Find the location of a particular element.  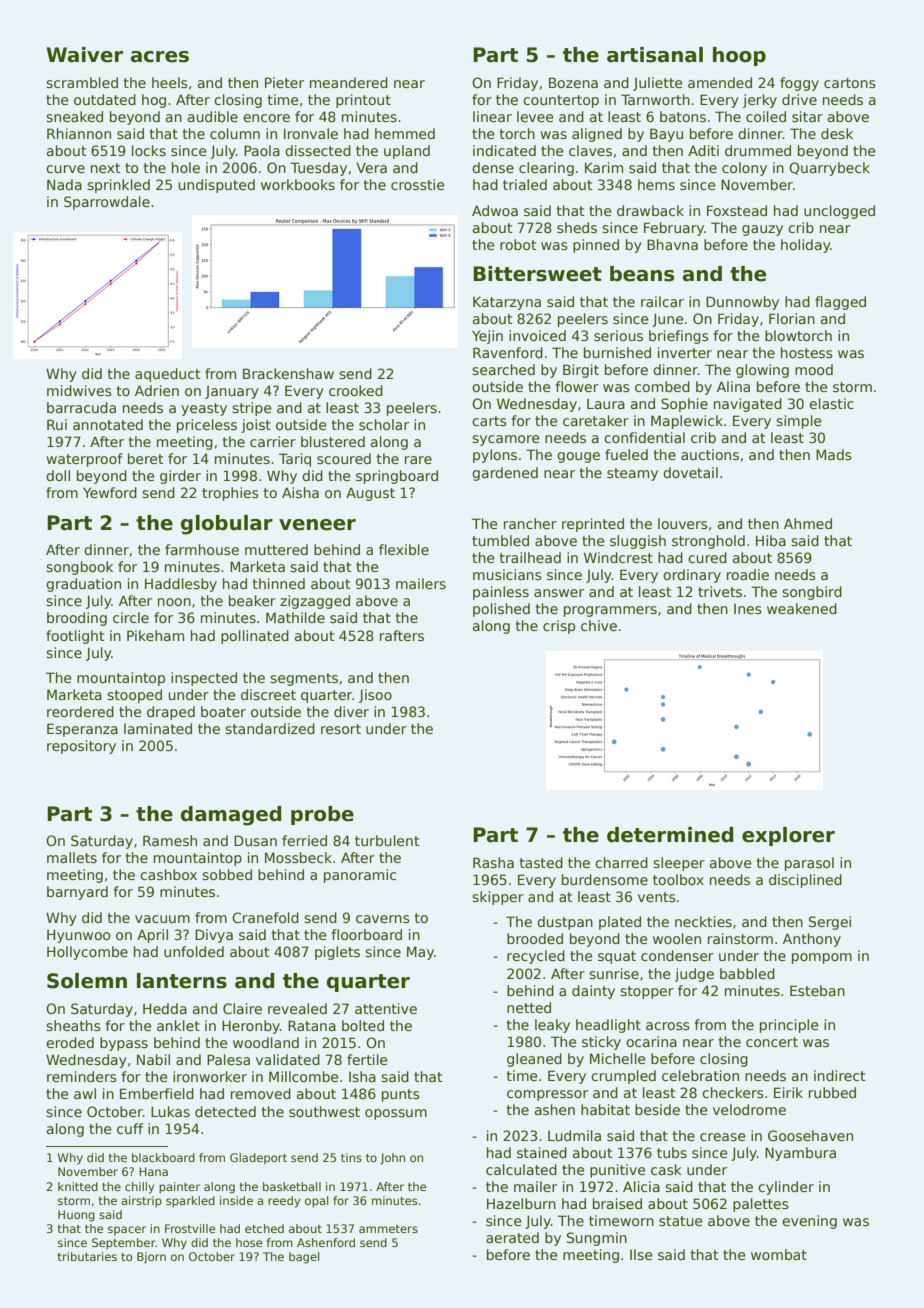

foggy is located at coordinates (799, 84).
